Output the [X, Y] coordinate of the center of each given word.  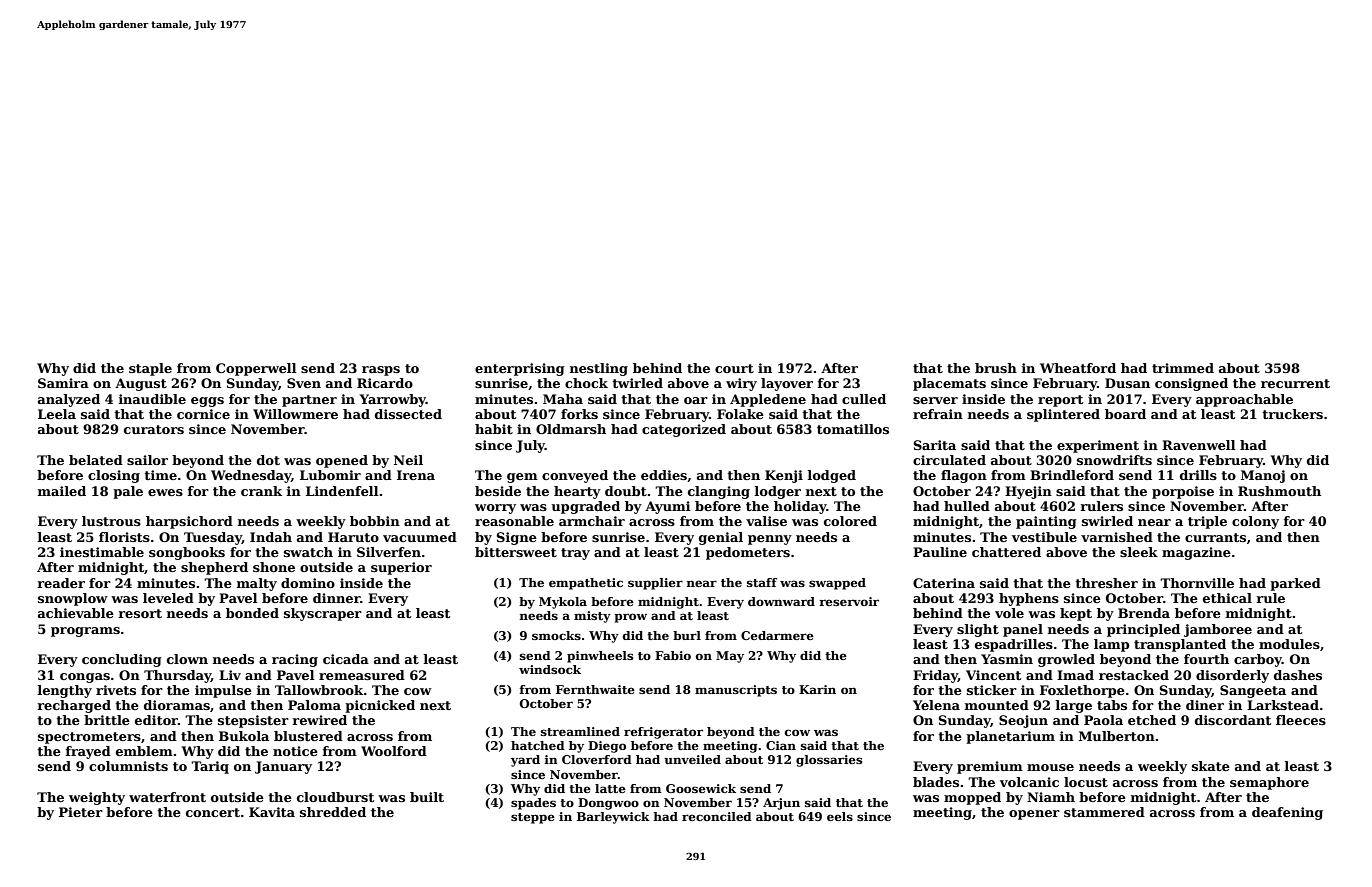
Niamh [1051, 797]
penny [770, 540]
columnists [128, 766]
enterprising [520, 369]
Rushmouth [1279, 491]
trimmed [1183, 368]
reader [61, 583]
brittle [107, 720]
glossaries [829, 761]
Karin [817, 689]
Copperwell [256, 369]
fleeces [1301, 720]
